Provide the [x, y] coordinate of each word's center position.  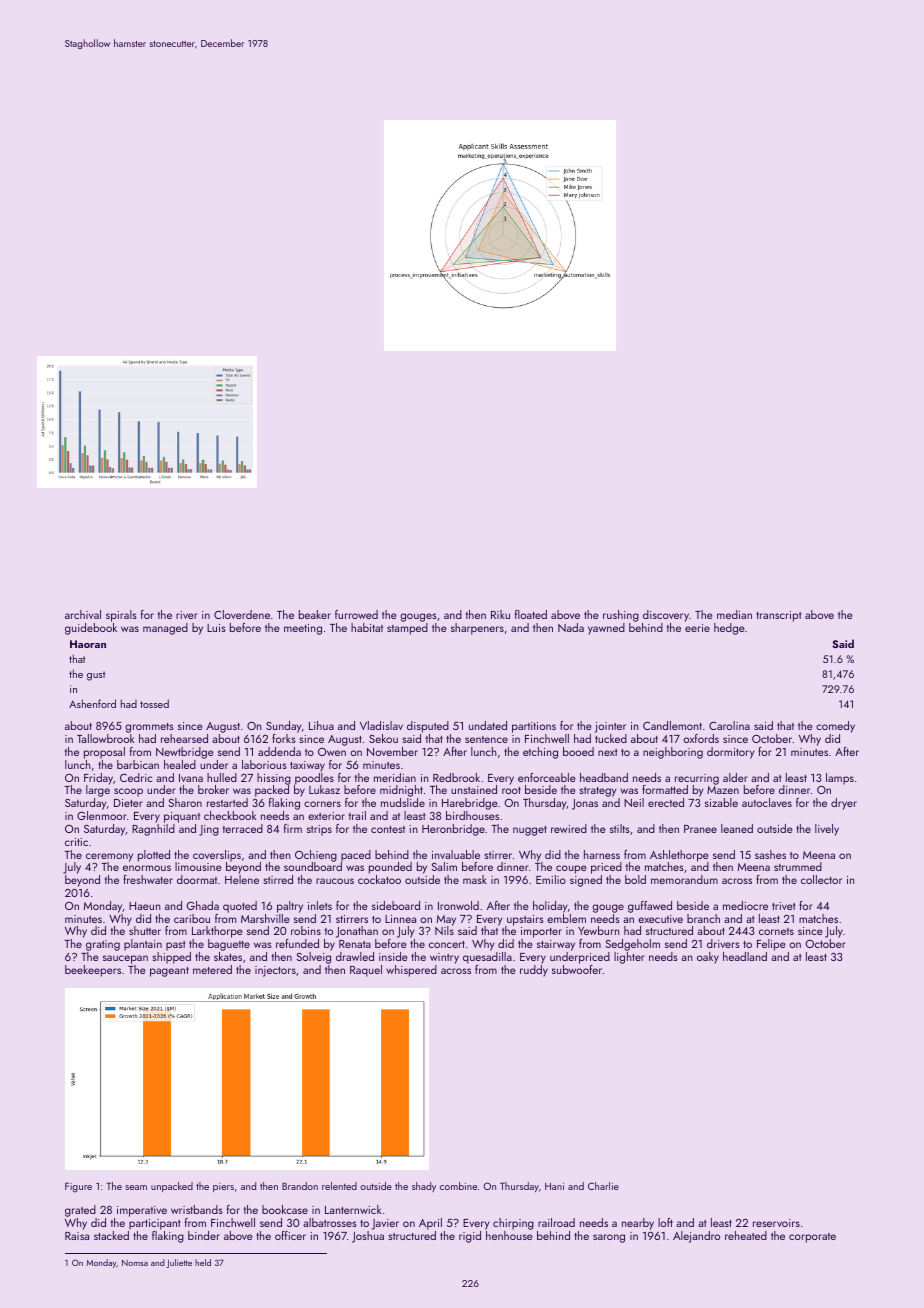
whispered [411, 971]
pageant [169, 972]
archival [83, 614]
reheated [746, 1235]
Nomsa [135, 1263]
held [203, 1262]
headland [745, 956]
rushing [621, 616]
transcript [779, 616]
